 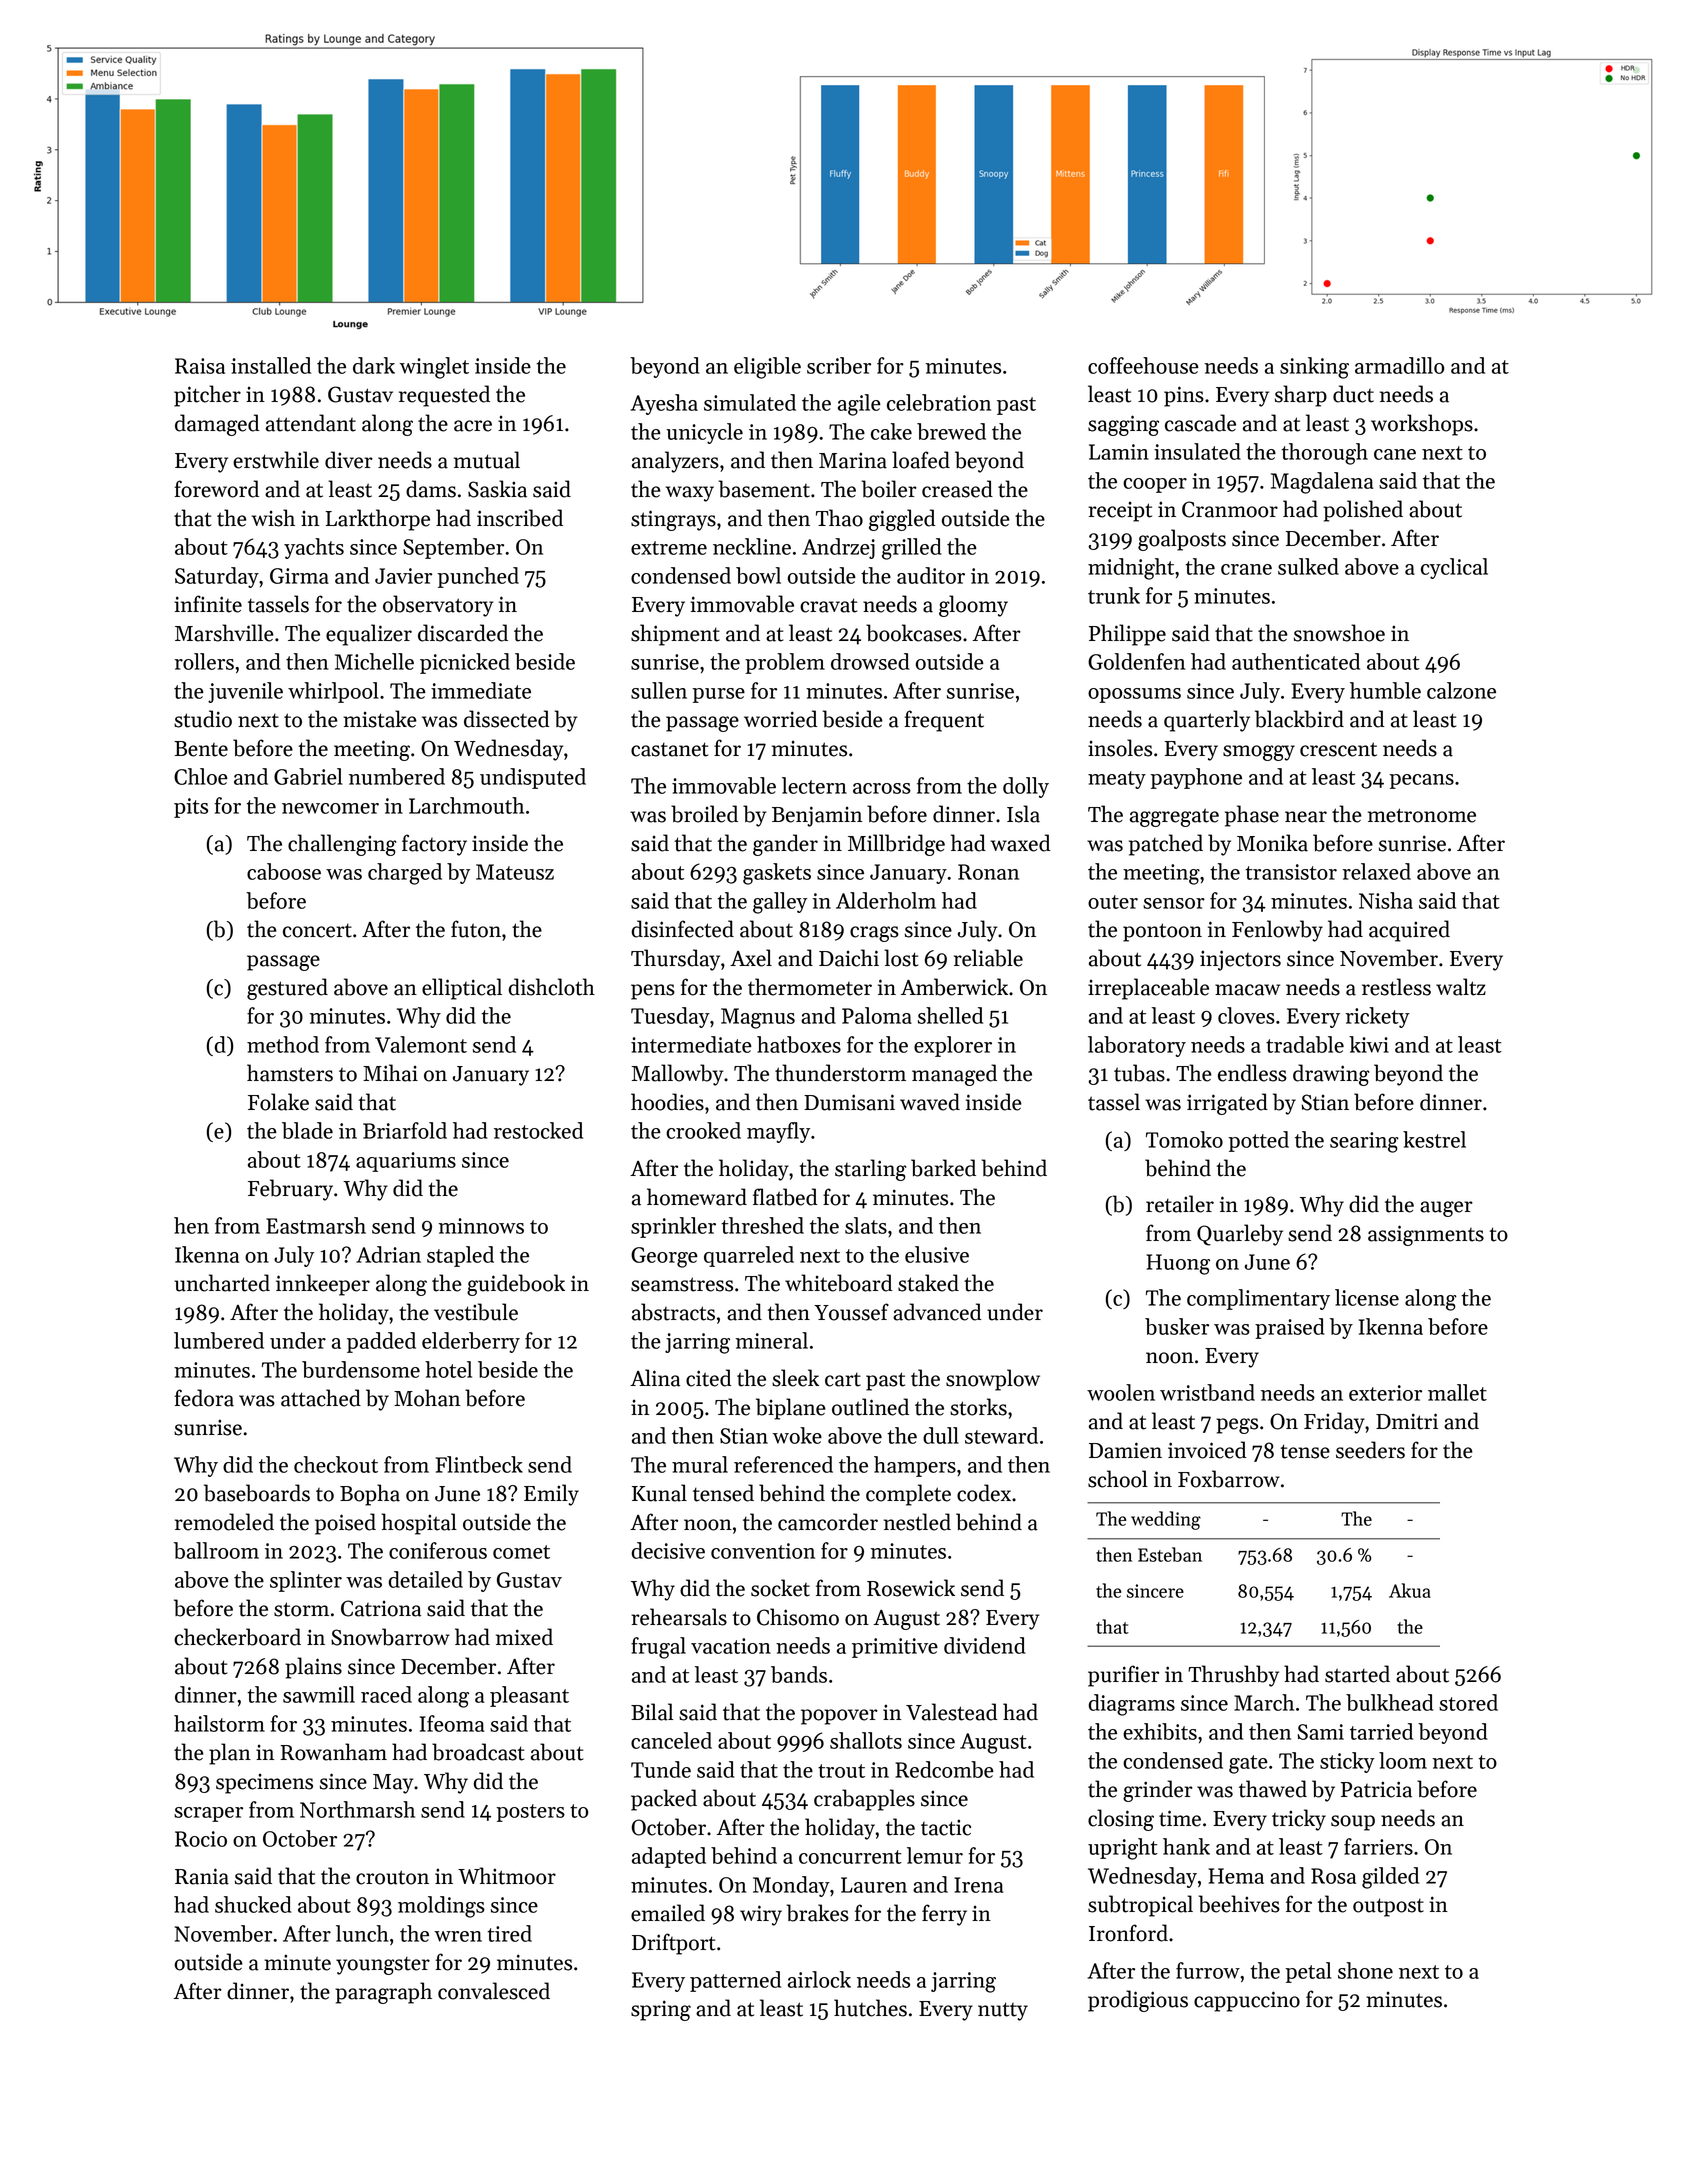 What do you see at coordinates (1314, 368) in the image?
I see `sinking` at bounding box center [1314, 368].
